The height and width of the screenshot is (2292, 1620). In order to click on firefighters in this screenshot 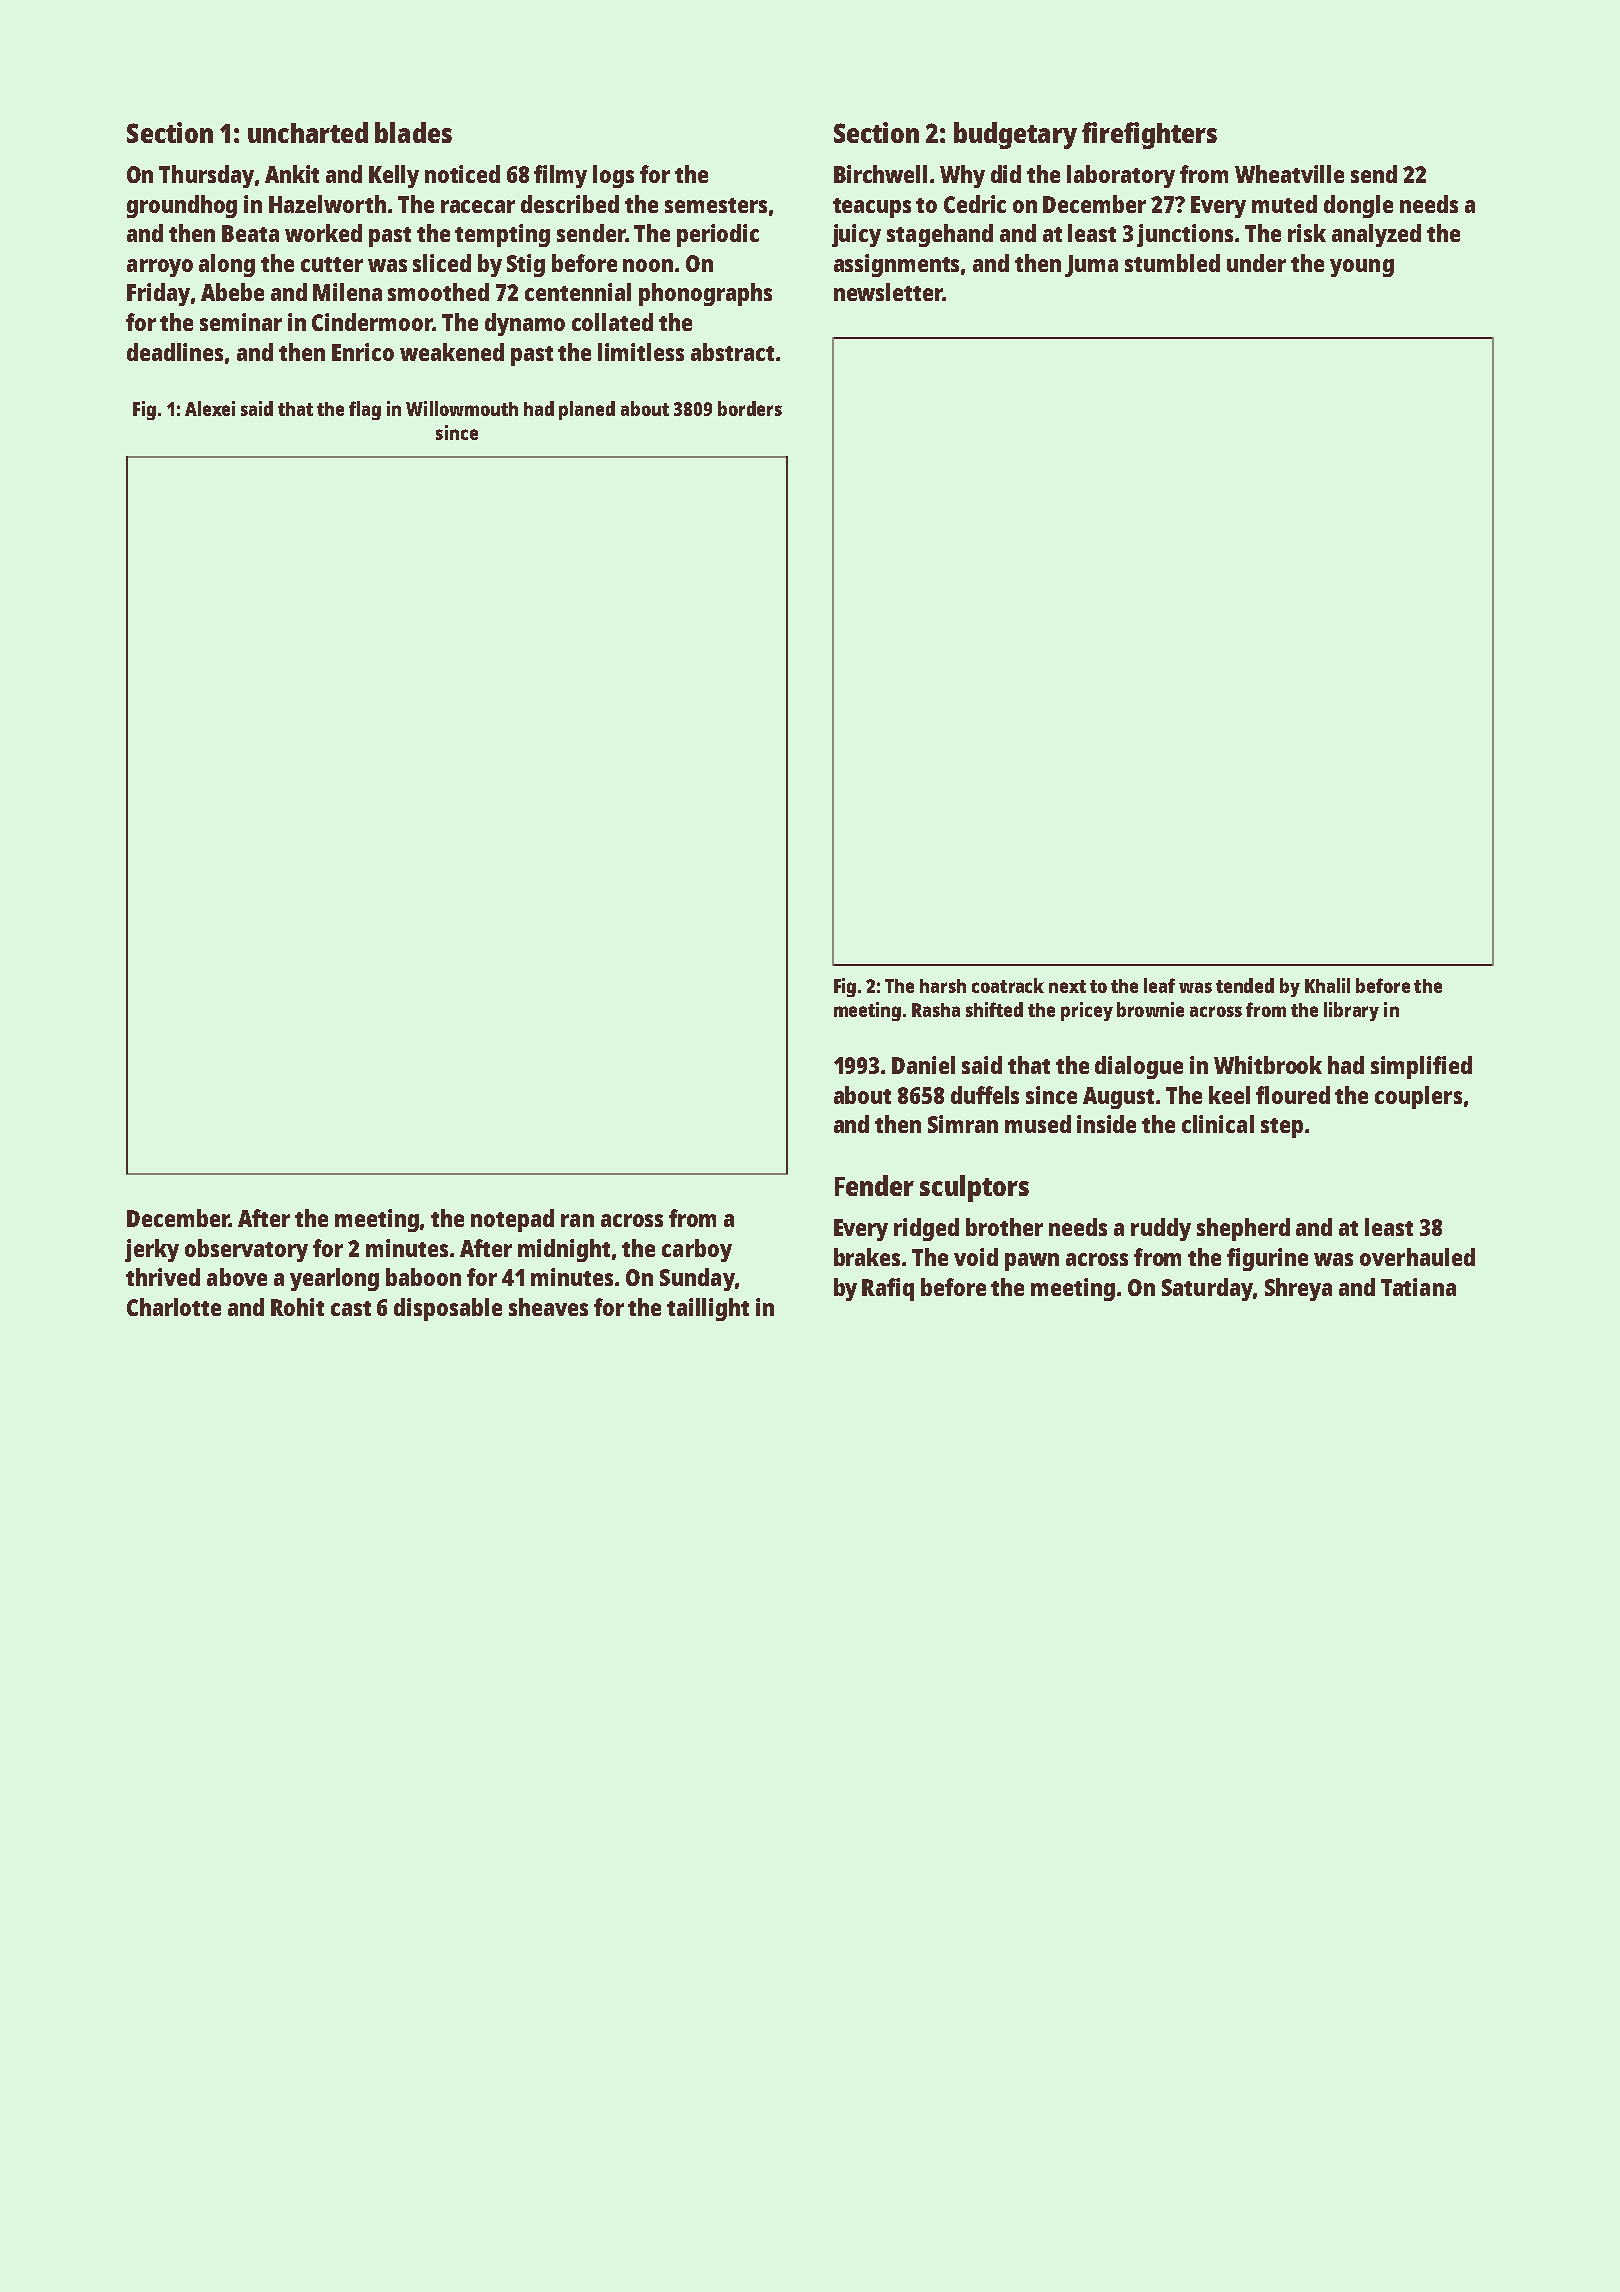, I will do `click(1149, 135)`.
